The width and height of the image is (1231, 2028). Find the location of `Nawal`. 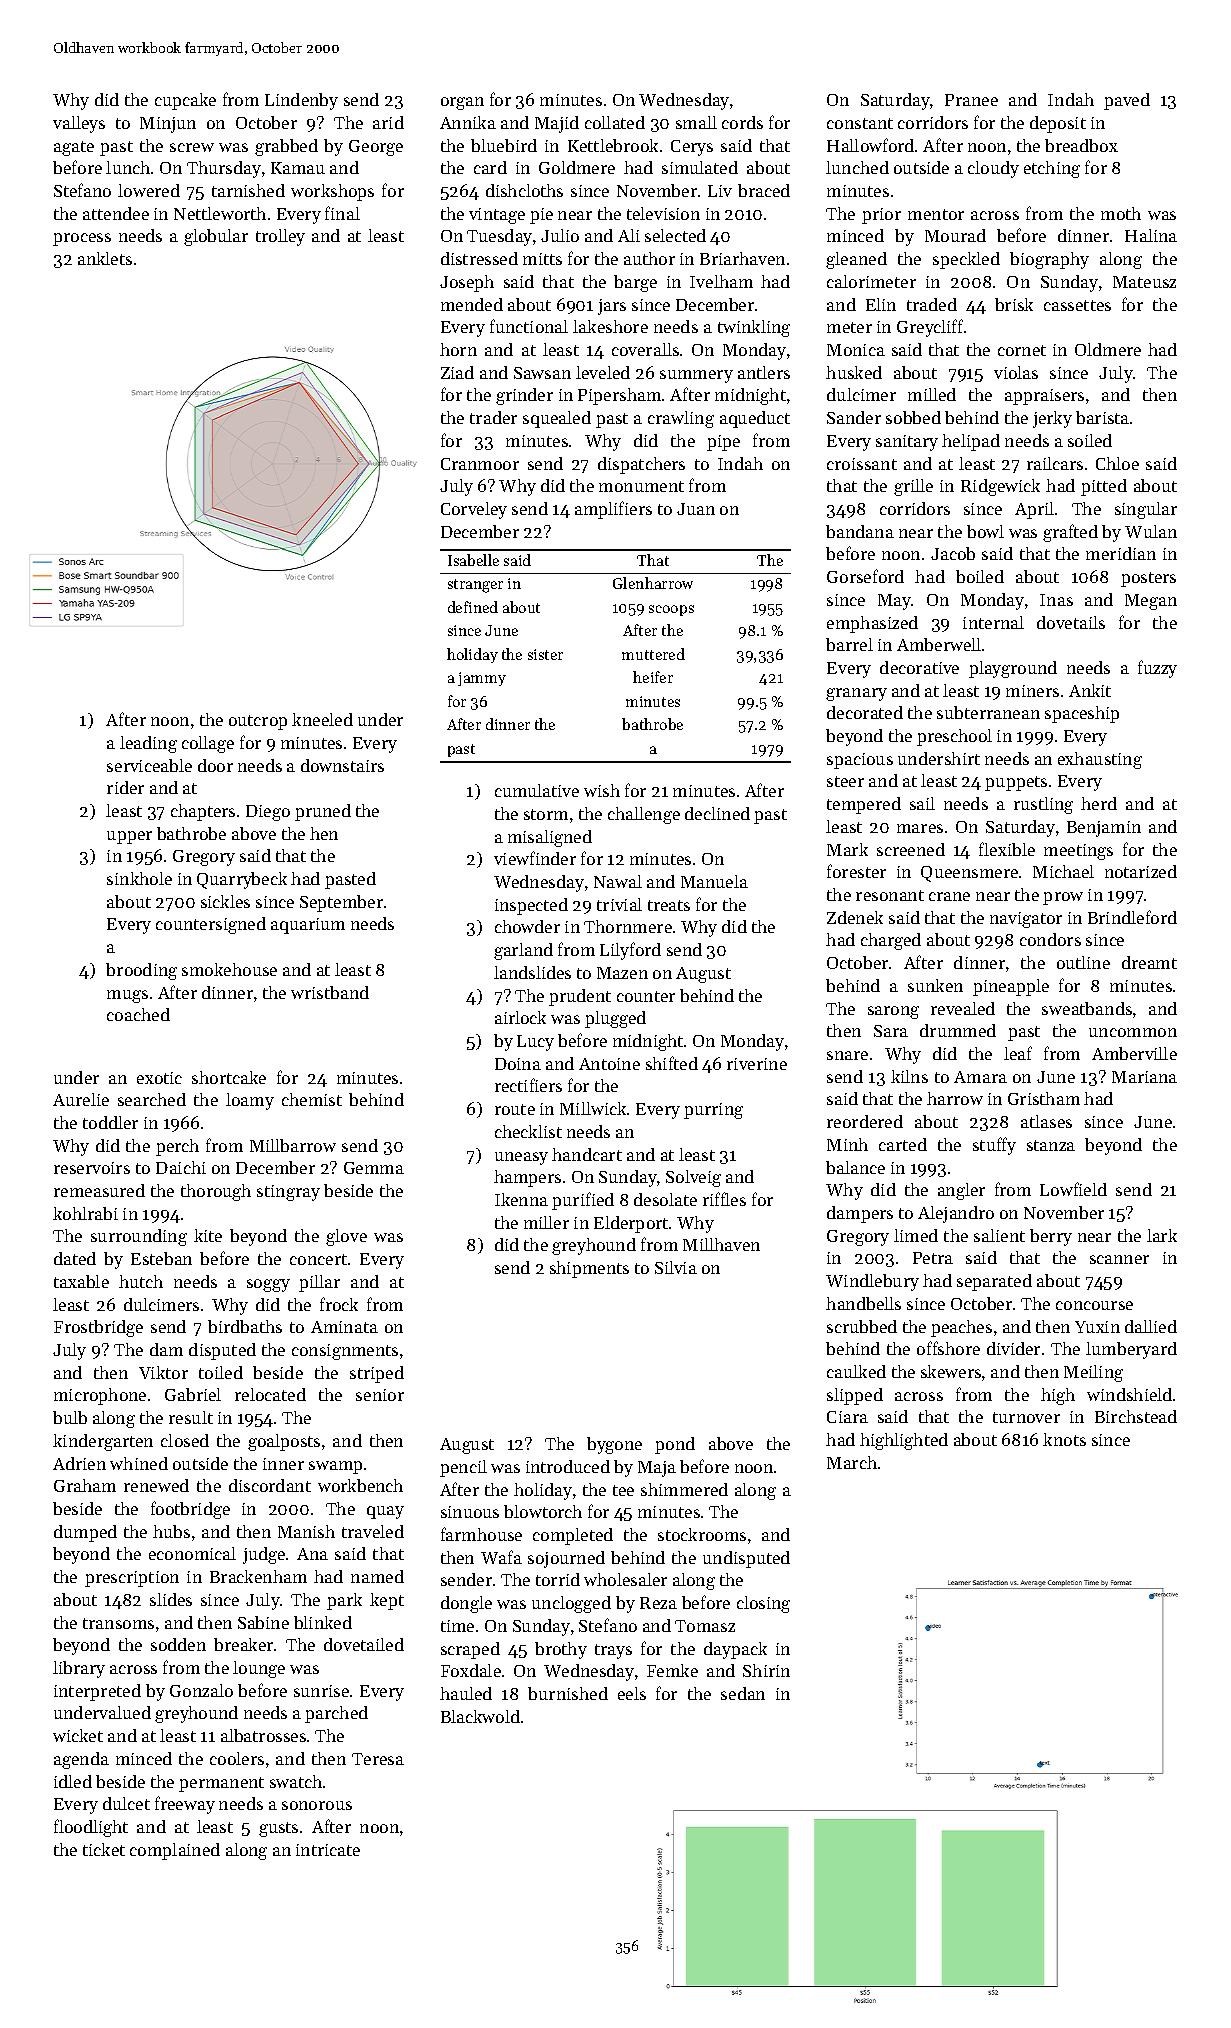

Nawal is located at coordinates (618, 881).
